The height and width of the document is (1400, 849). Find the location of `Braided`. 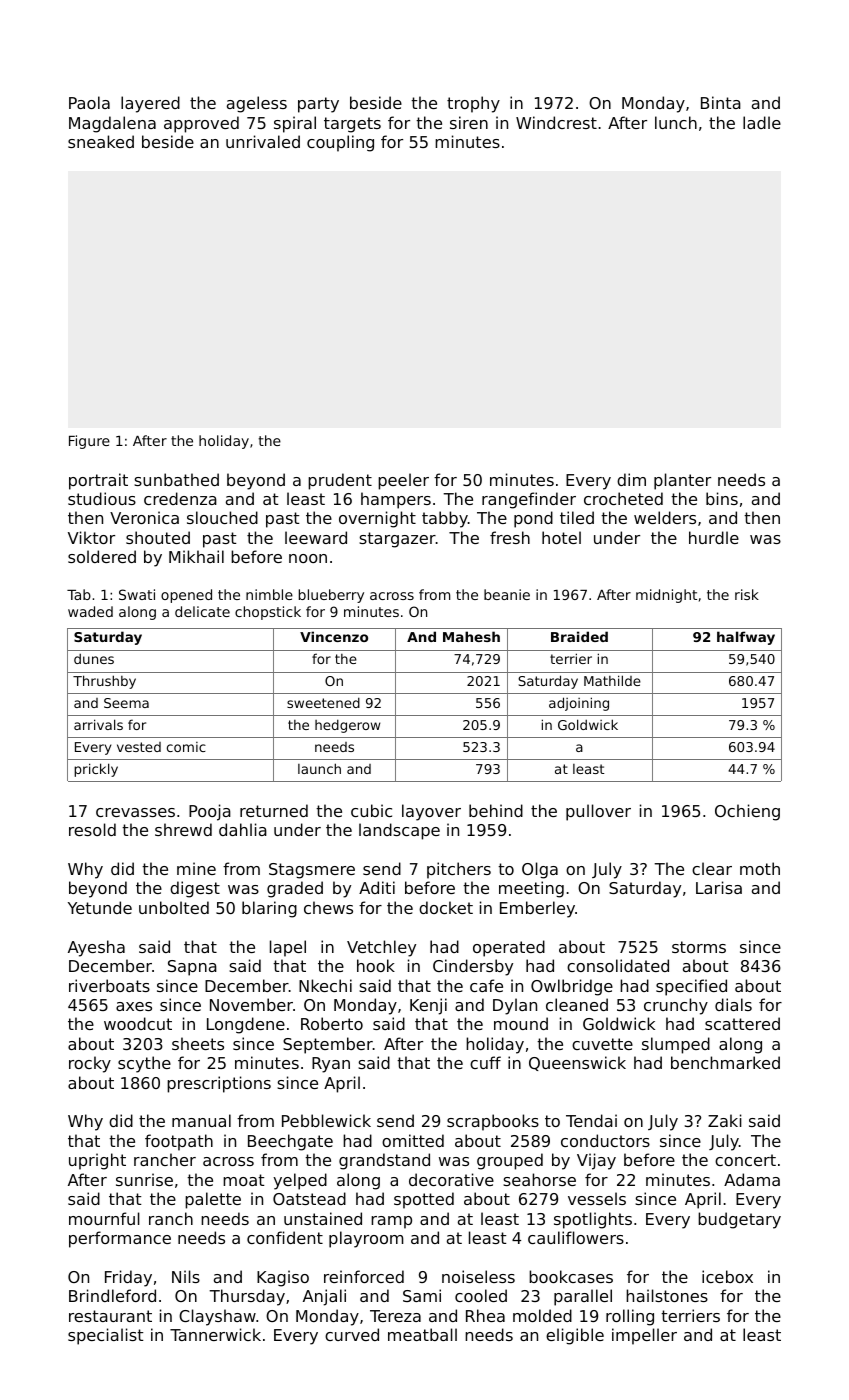

Braided is located at coordinates (579, 636).
